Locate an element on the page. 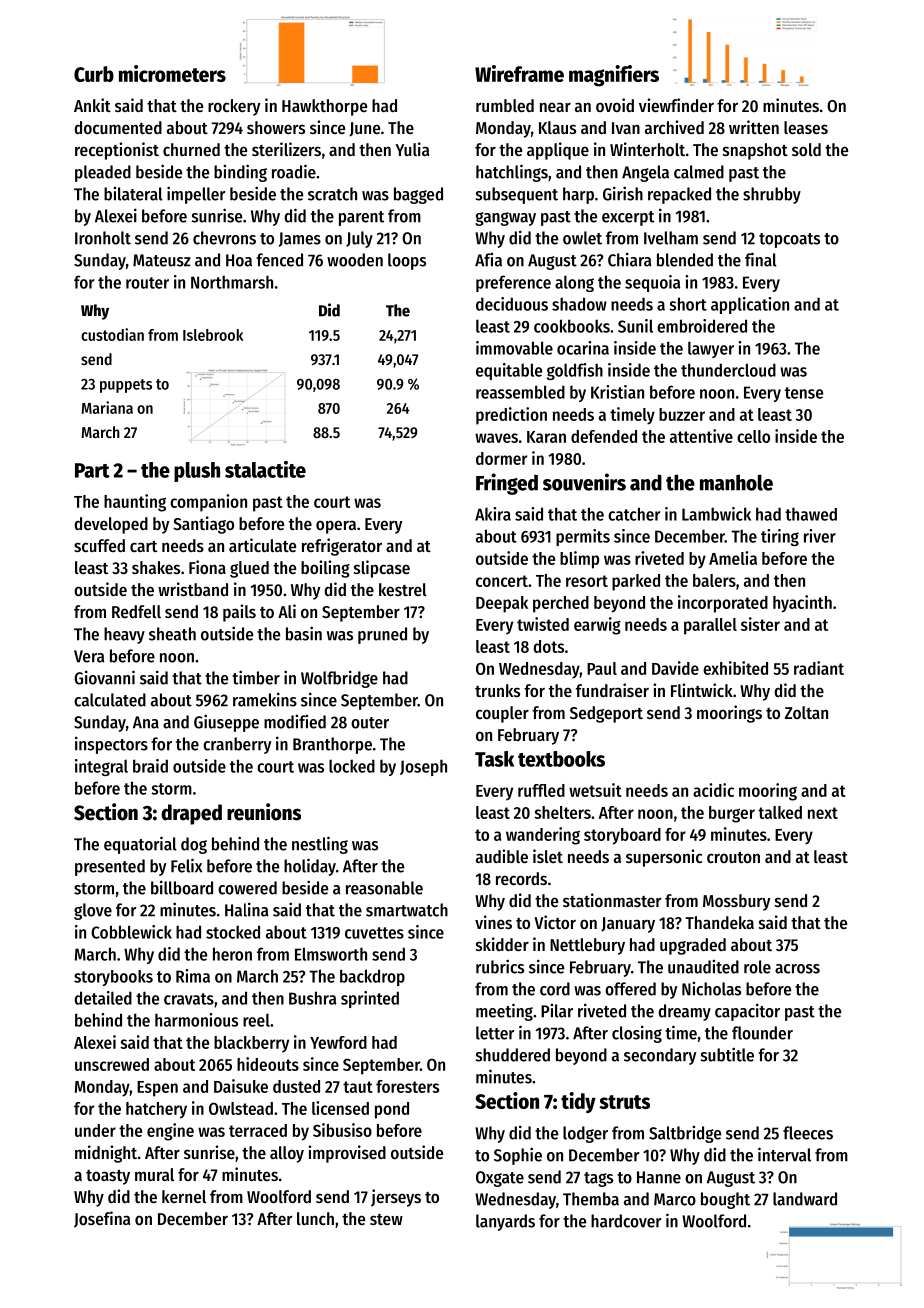 The image size is (924, 1308). micrometers is located at coordinates (172, 73).
